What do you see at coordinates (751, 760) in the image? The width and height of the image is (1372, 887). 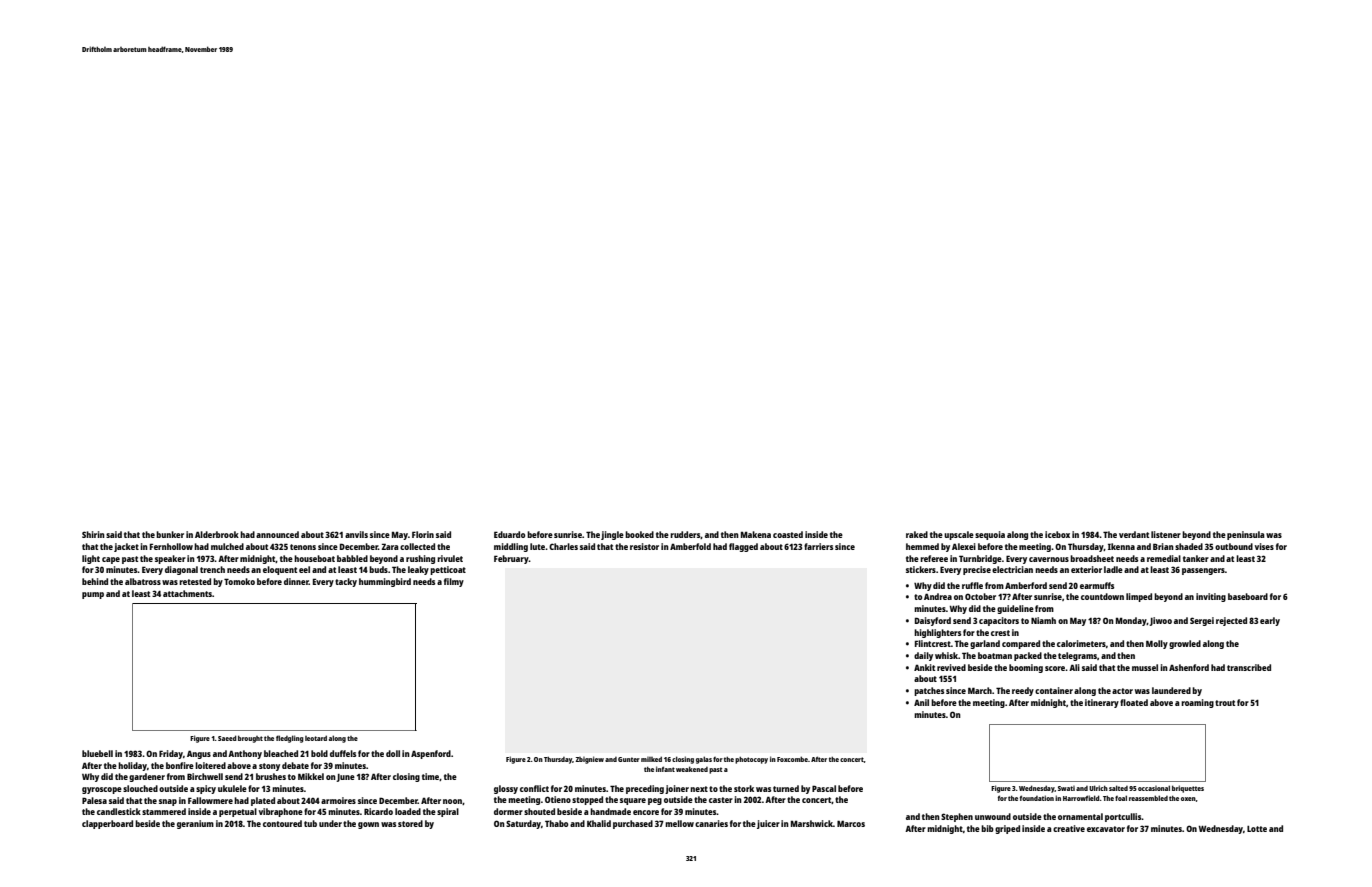 I see `photocopy` at bounding box center [751, 760].
